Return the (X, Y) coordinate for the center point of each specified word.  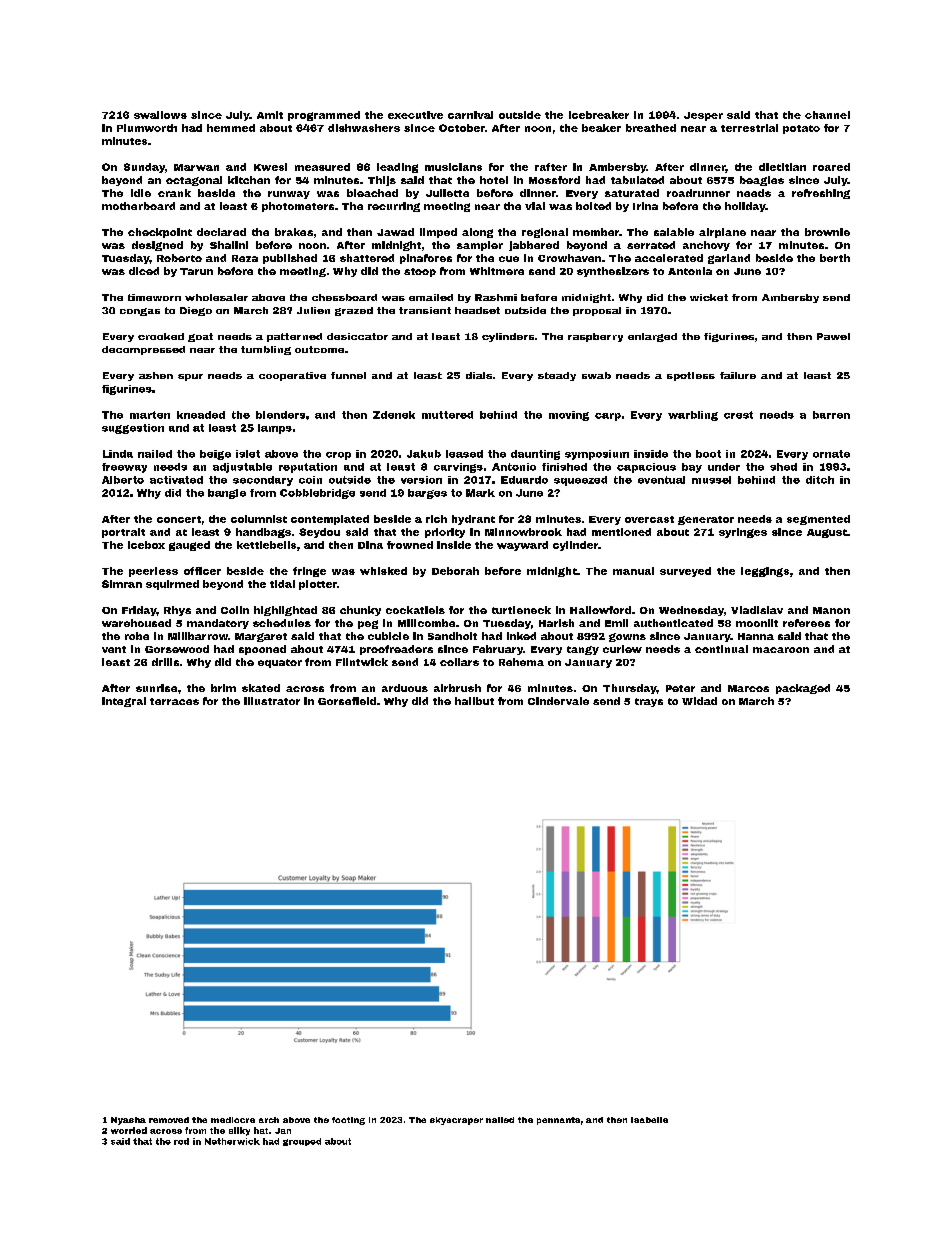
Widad (699, 701)
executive (415, 115)
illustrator (272, 701)
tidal (282, 584)
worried (129, 1130)
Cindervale (558, 701)
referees (806, 623)
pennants (558, 1121)
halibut (474, 701)
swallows (160, 115)
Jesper (703, 116)
